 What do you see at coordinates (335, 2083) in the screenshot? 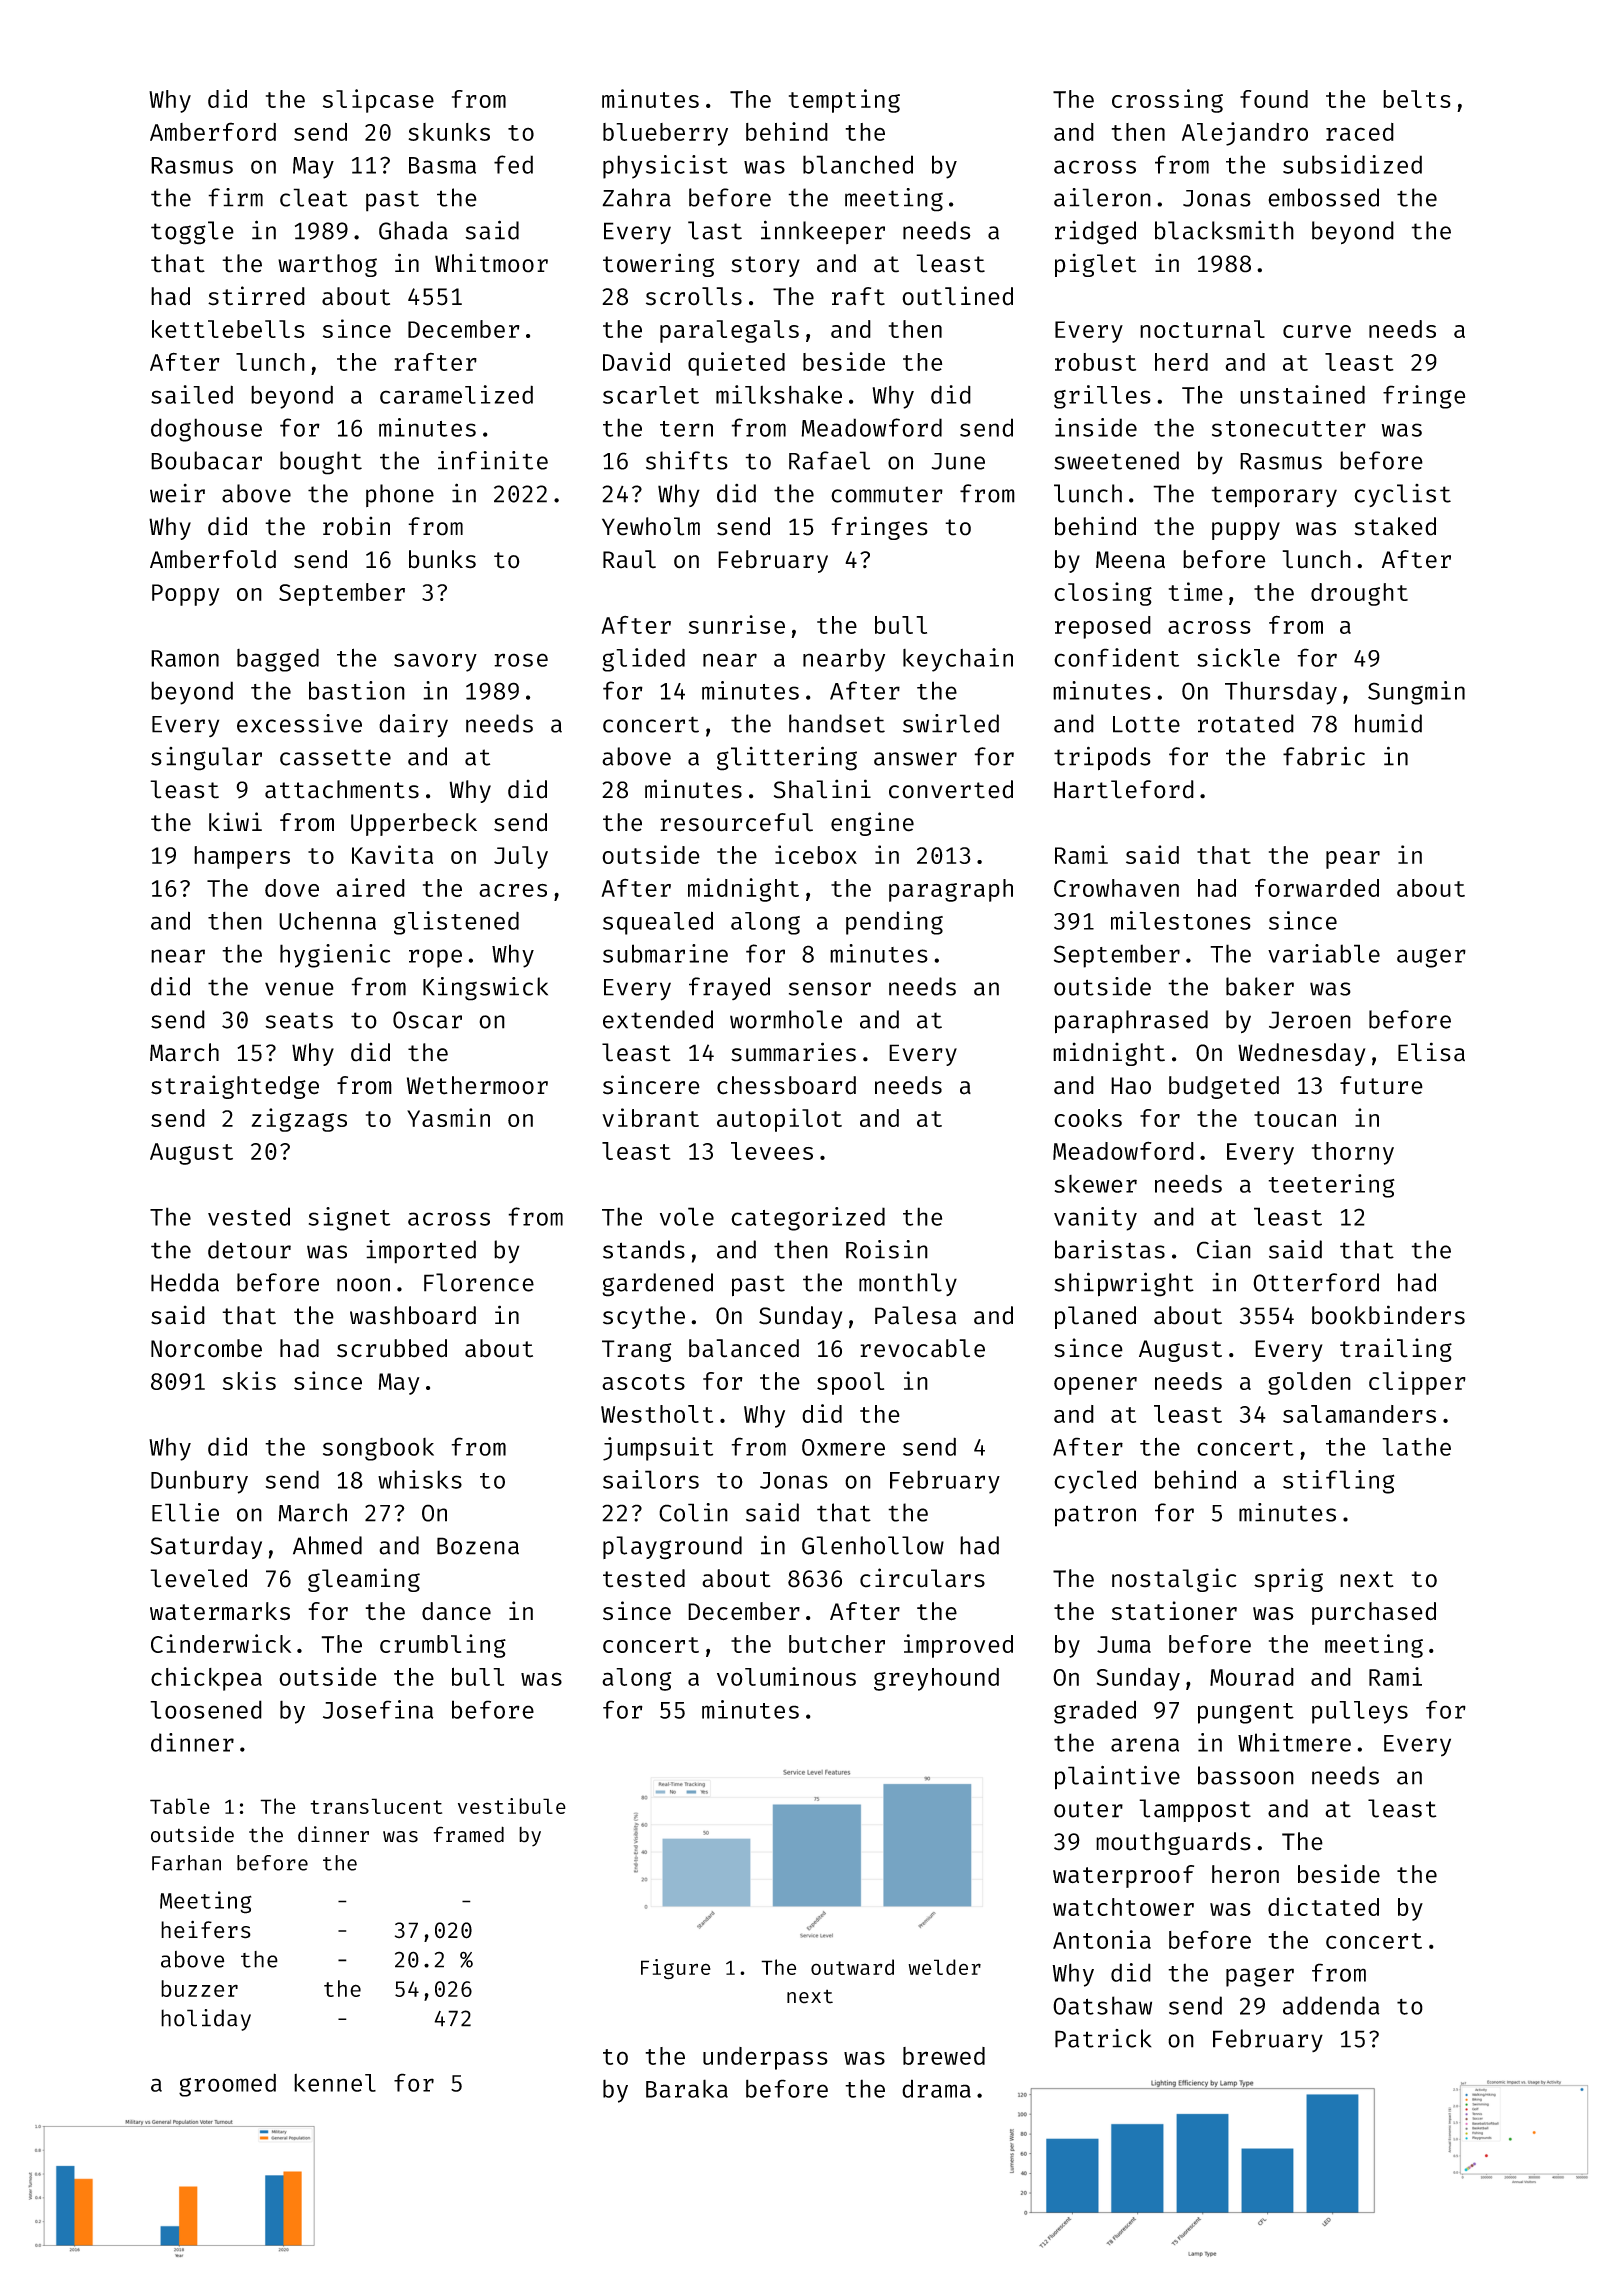
I see `kennel` at bounding box center [335, 2083].
